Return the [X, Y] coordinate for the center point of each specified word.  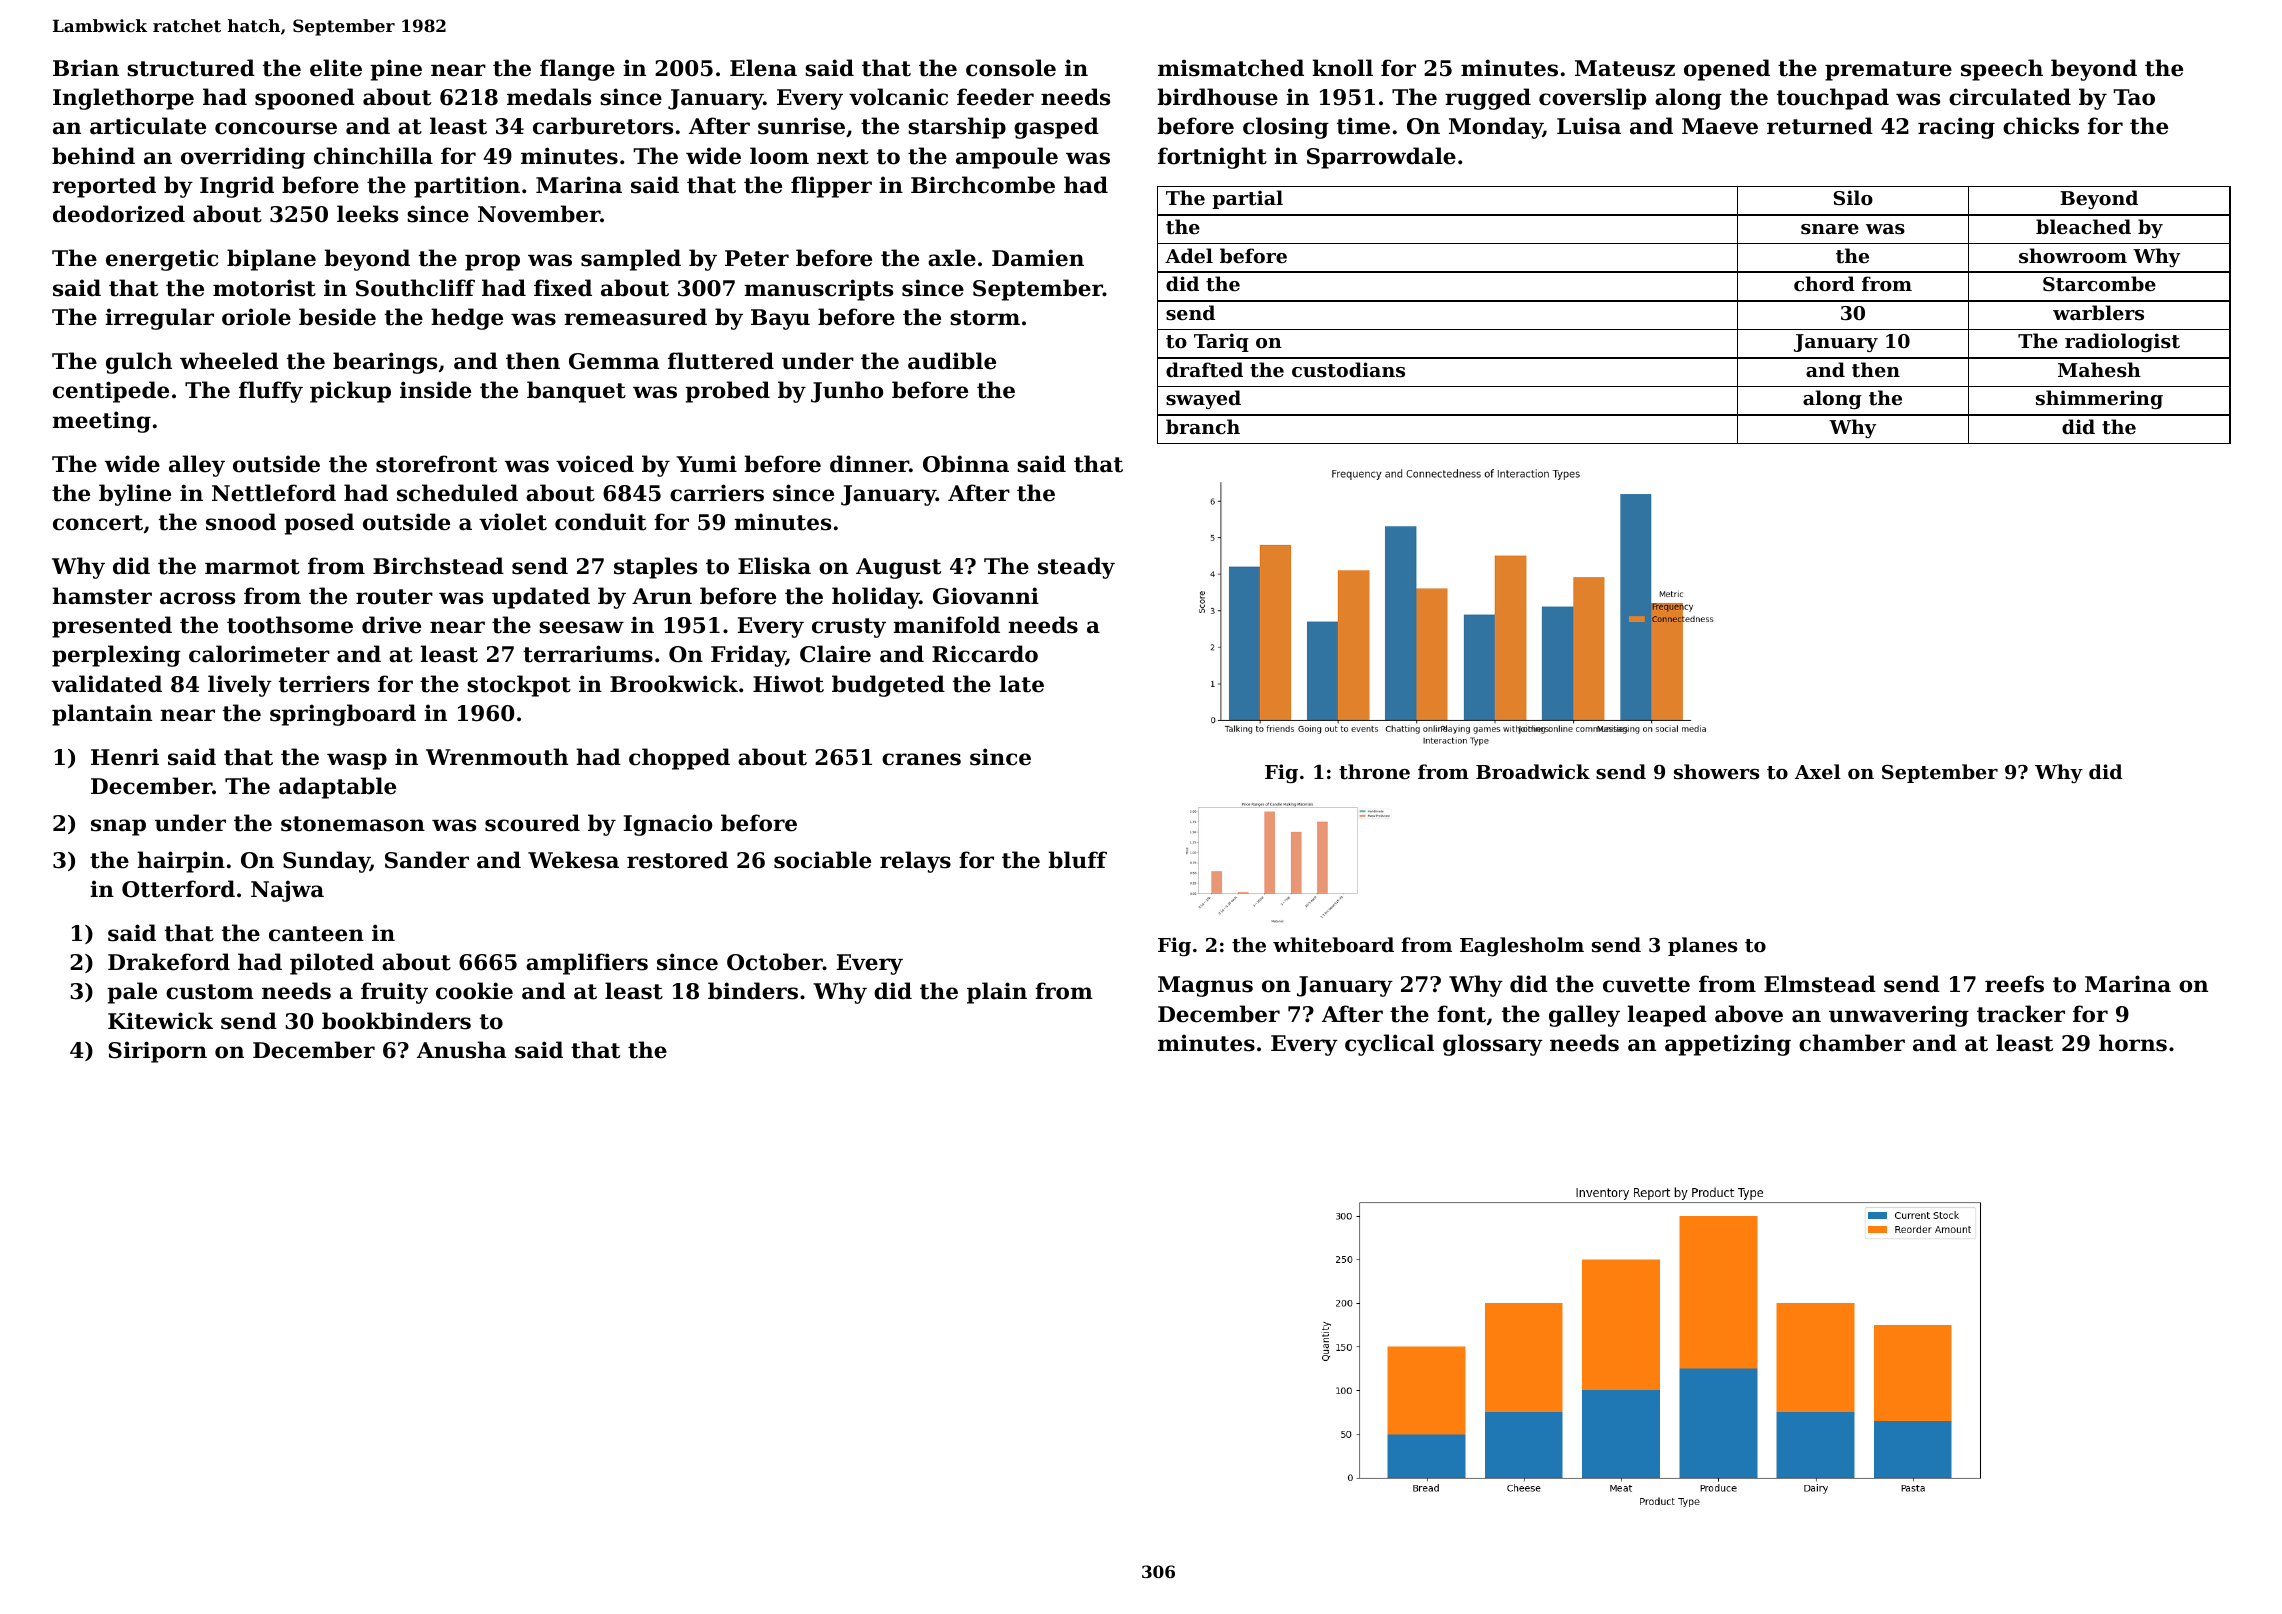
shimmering [2099, 399]
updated [541, 598]
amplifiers [587, 964]
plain [997, 993]
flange [577, 70]
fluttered [721, 361]
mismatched [1231, 68]
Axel [1818, 771]
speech [2002, 70]
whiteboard [1333, 945]
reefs [2014, 984]
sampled [631, 260]
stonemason [353, 824]
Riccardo [985, 654]
